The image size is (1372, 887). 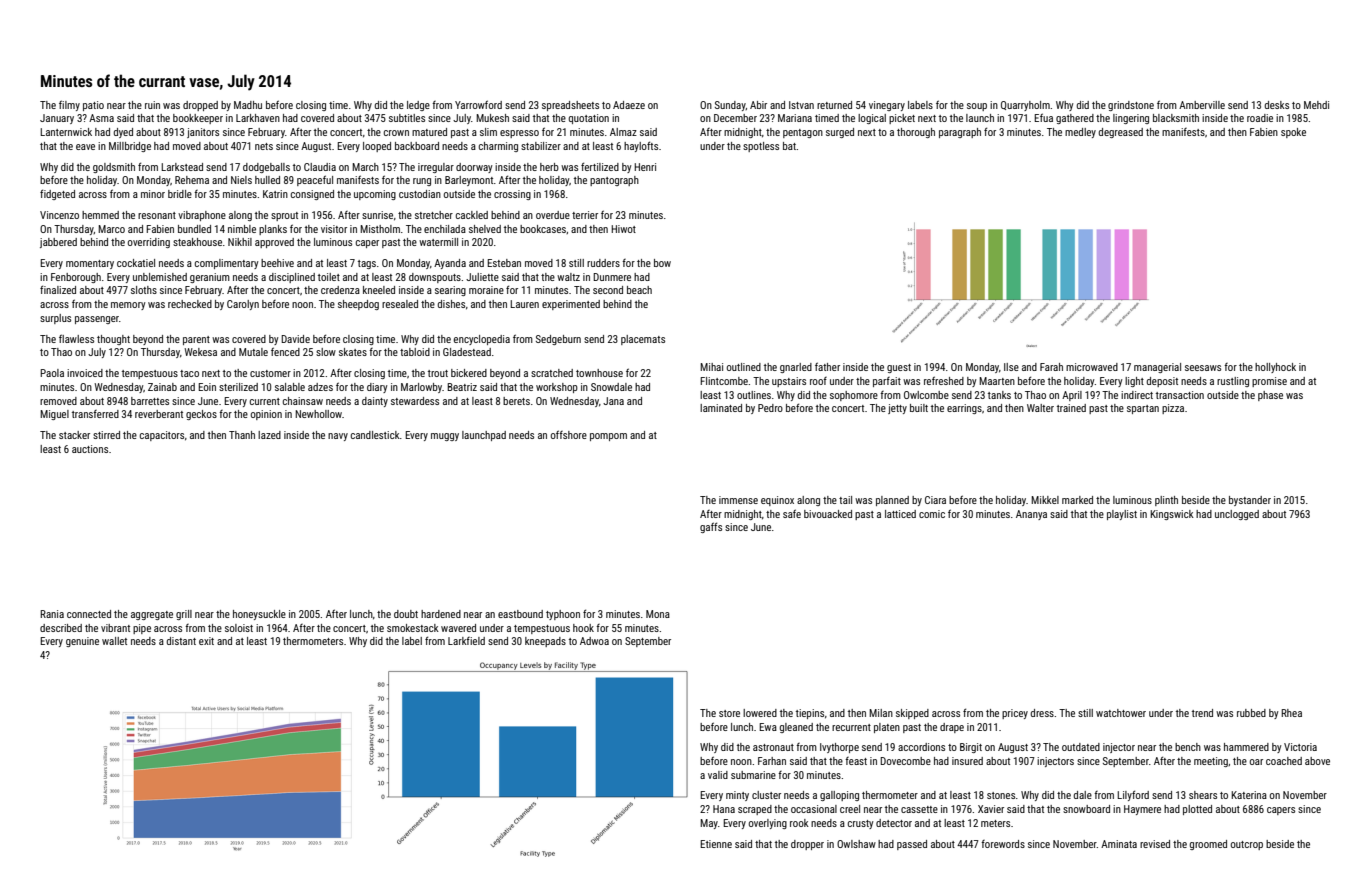 What do you see at coordinates (418, 106) in the image?
I see `ledge` at bounding box center [418, 106].
